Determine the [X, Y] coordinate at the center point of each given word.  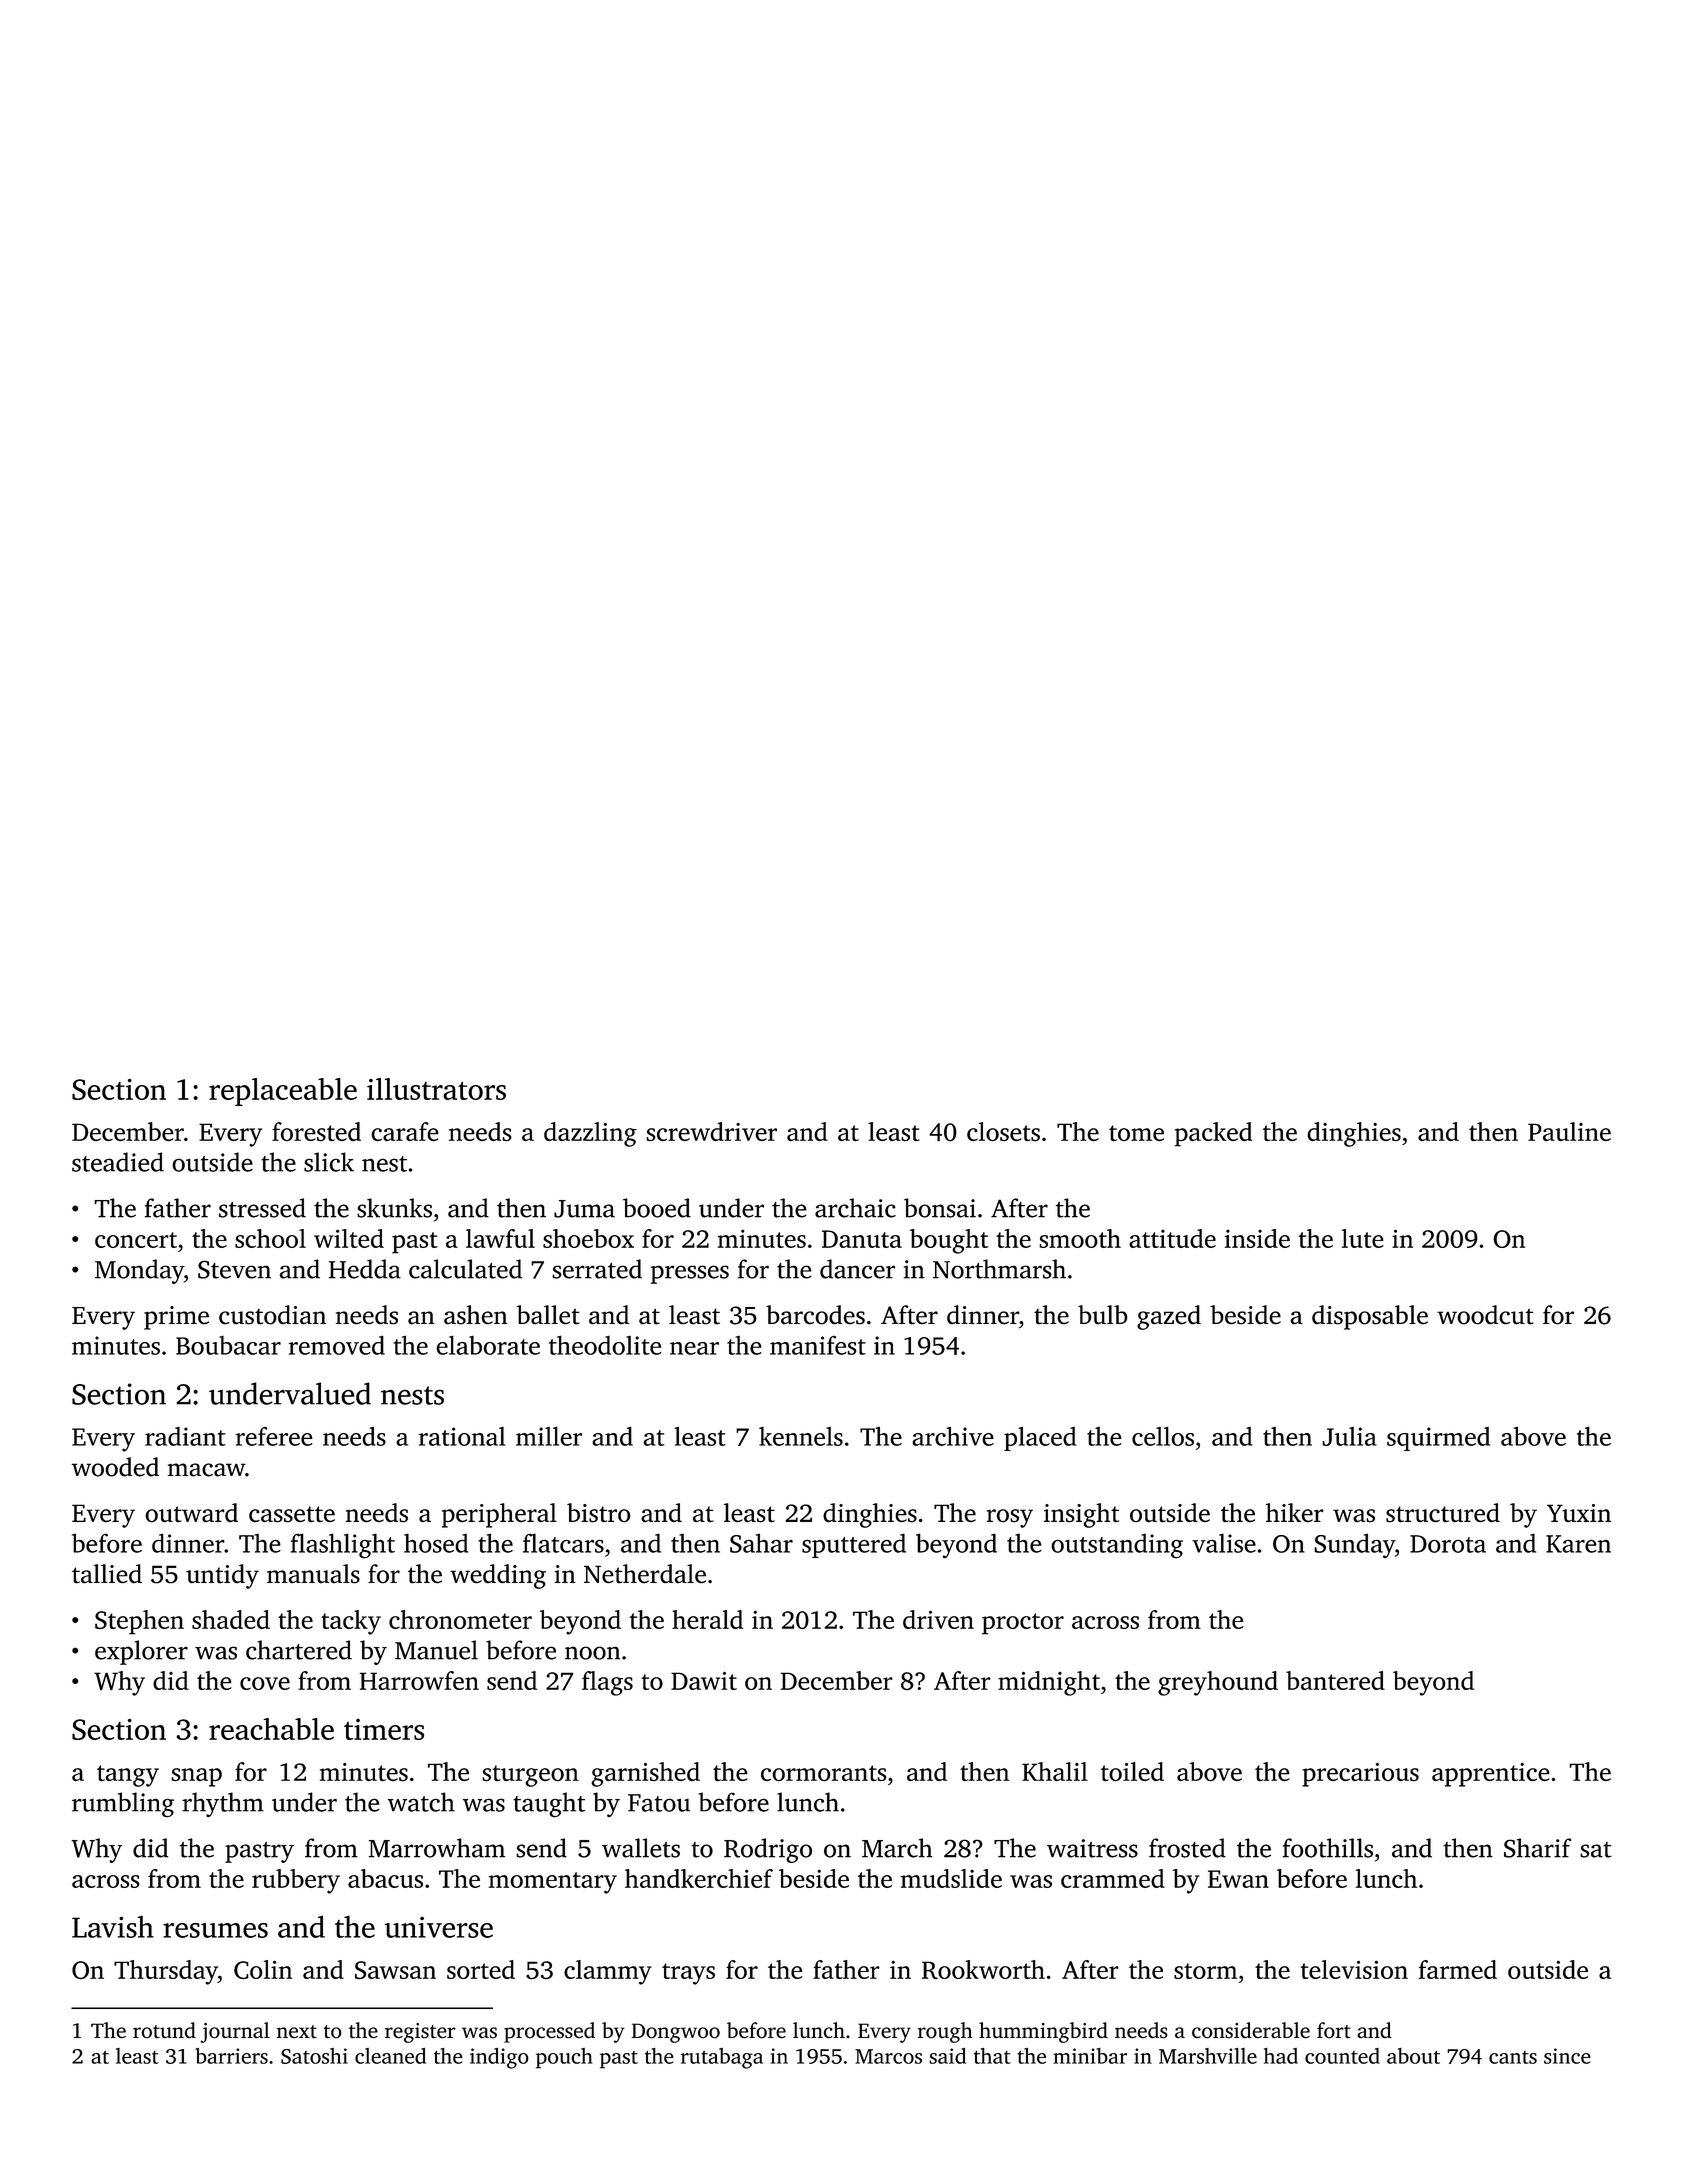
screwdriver [711, 1132]
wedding [498, 1576]
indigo [499, 2058]
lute [1363, 1238]
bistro [599, 1513]
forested [316, 1132]
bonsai [940, 1208]
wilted [349, 1238]
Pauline [1569, 1131]
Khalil [1055, 1771]
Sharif [1537, 1848]
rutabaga [722, 2058]
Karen [1578, 1544]
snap [196, 1777]
